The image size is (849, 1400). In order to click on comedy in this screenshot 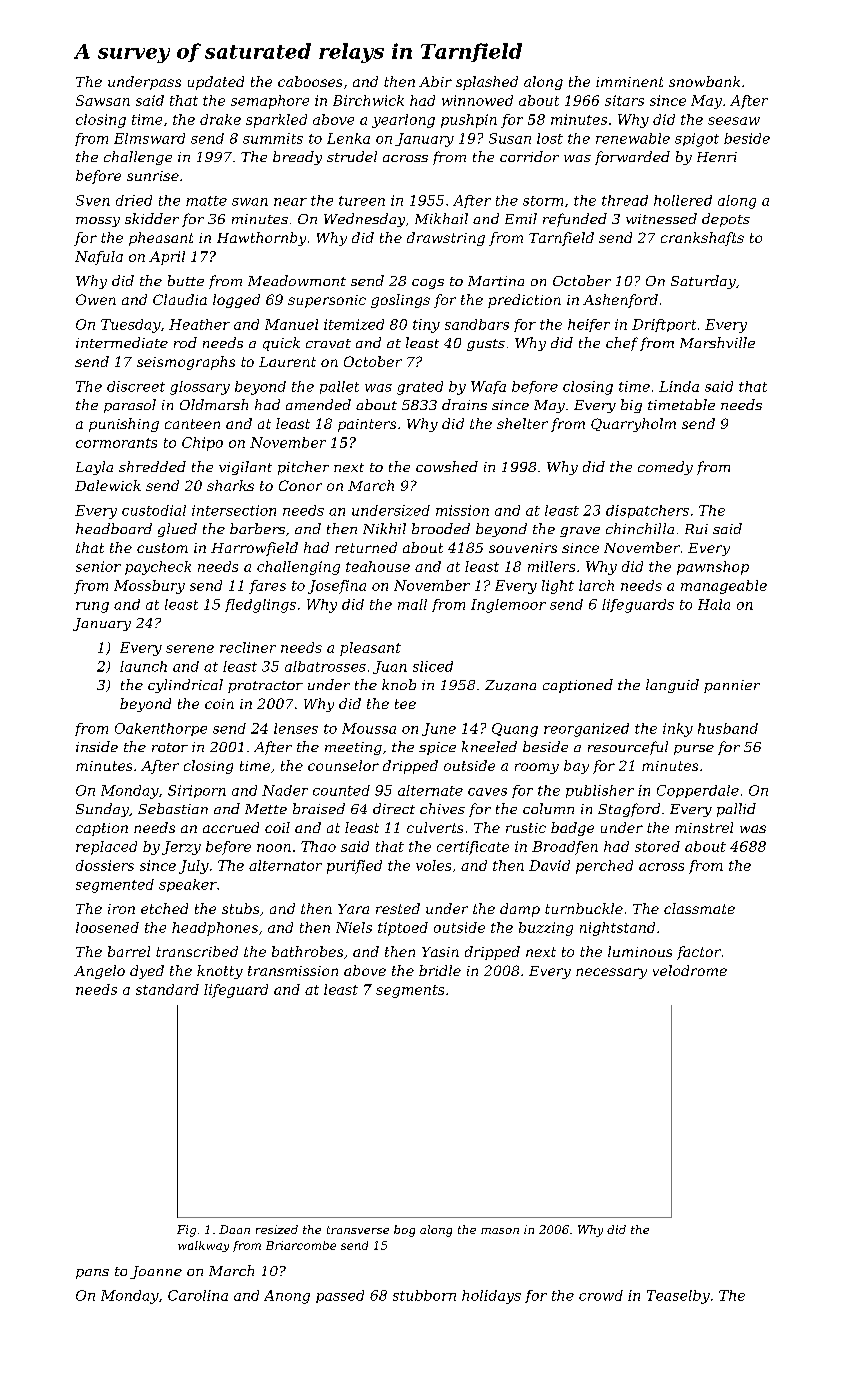, I will do `click(665, 468)`.
